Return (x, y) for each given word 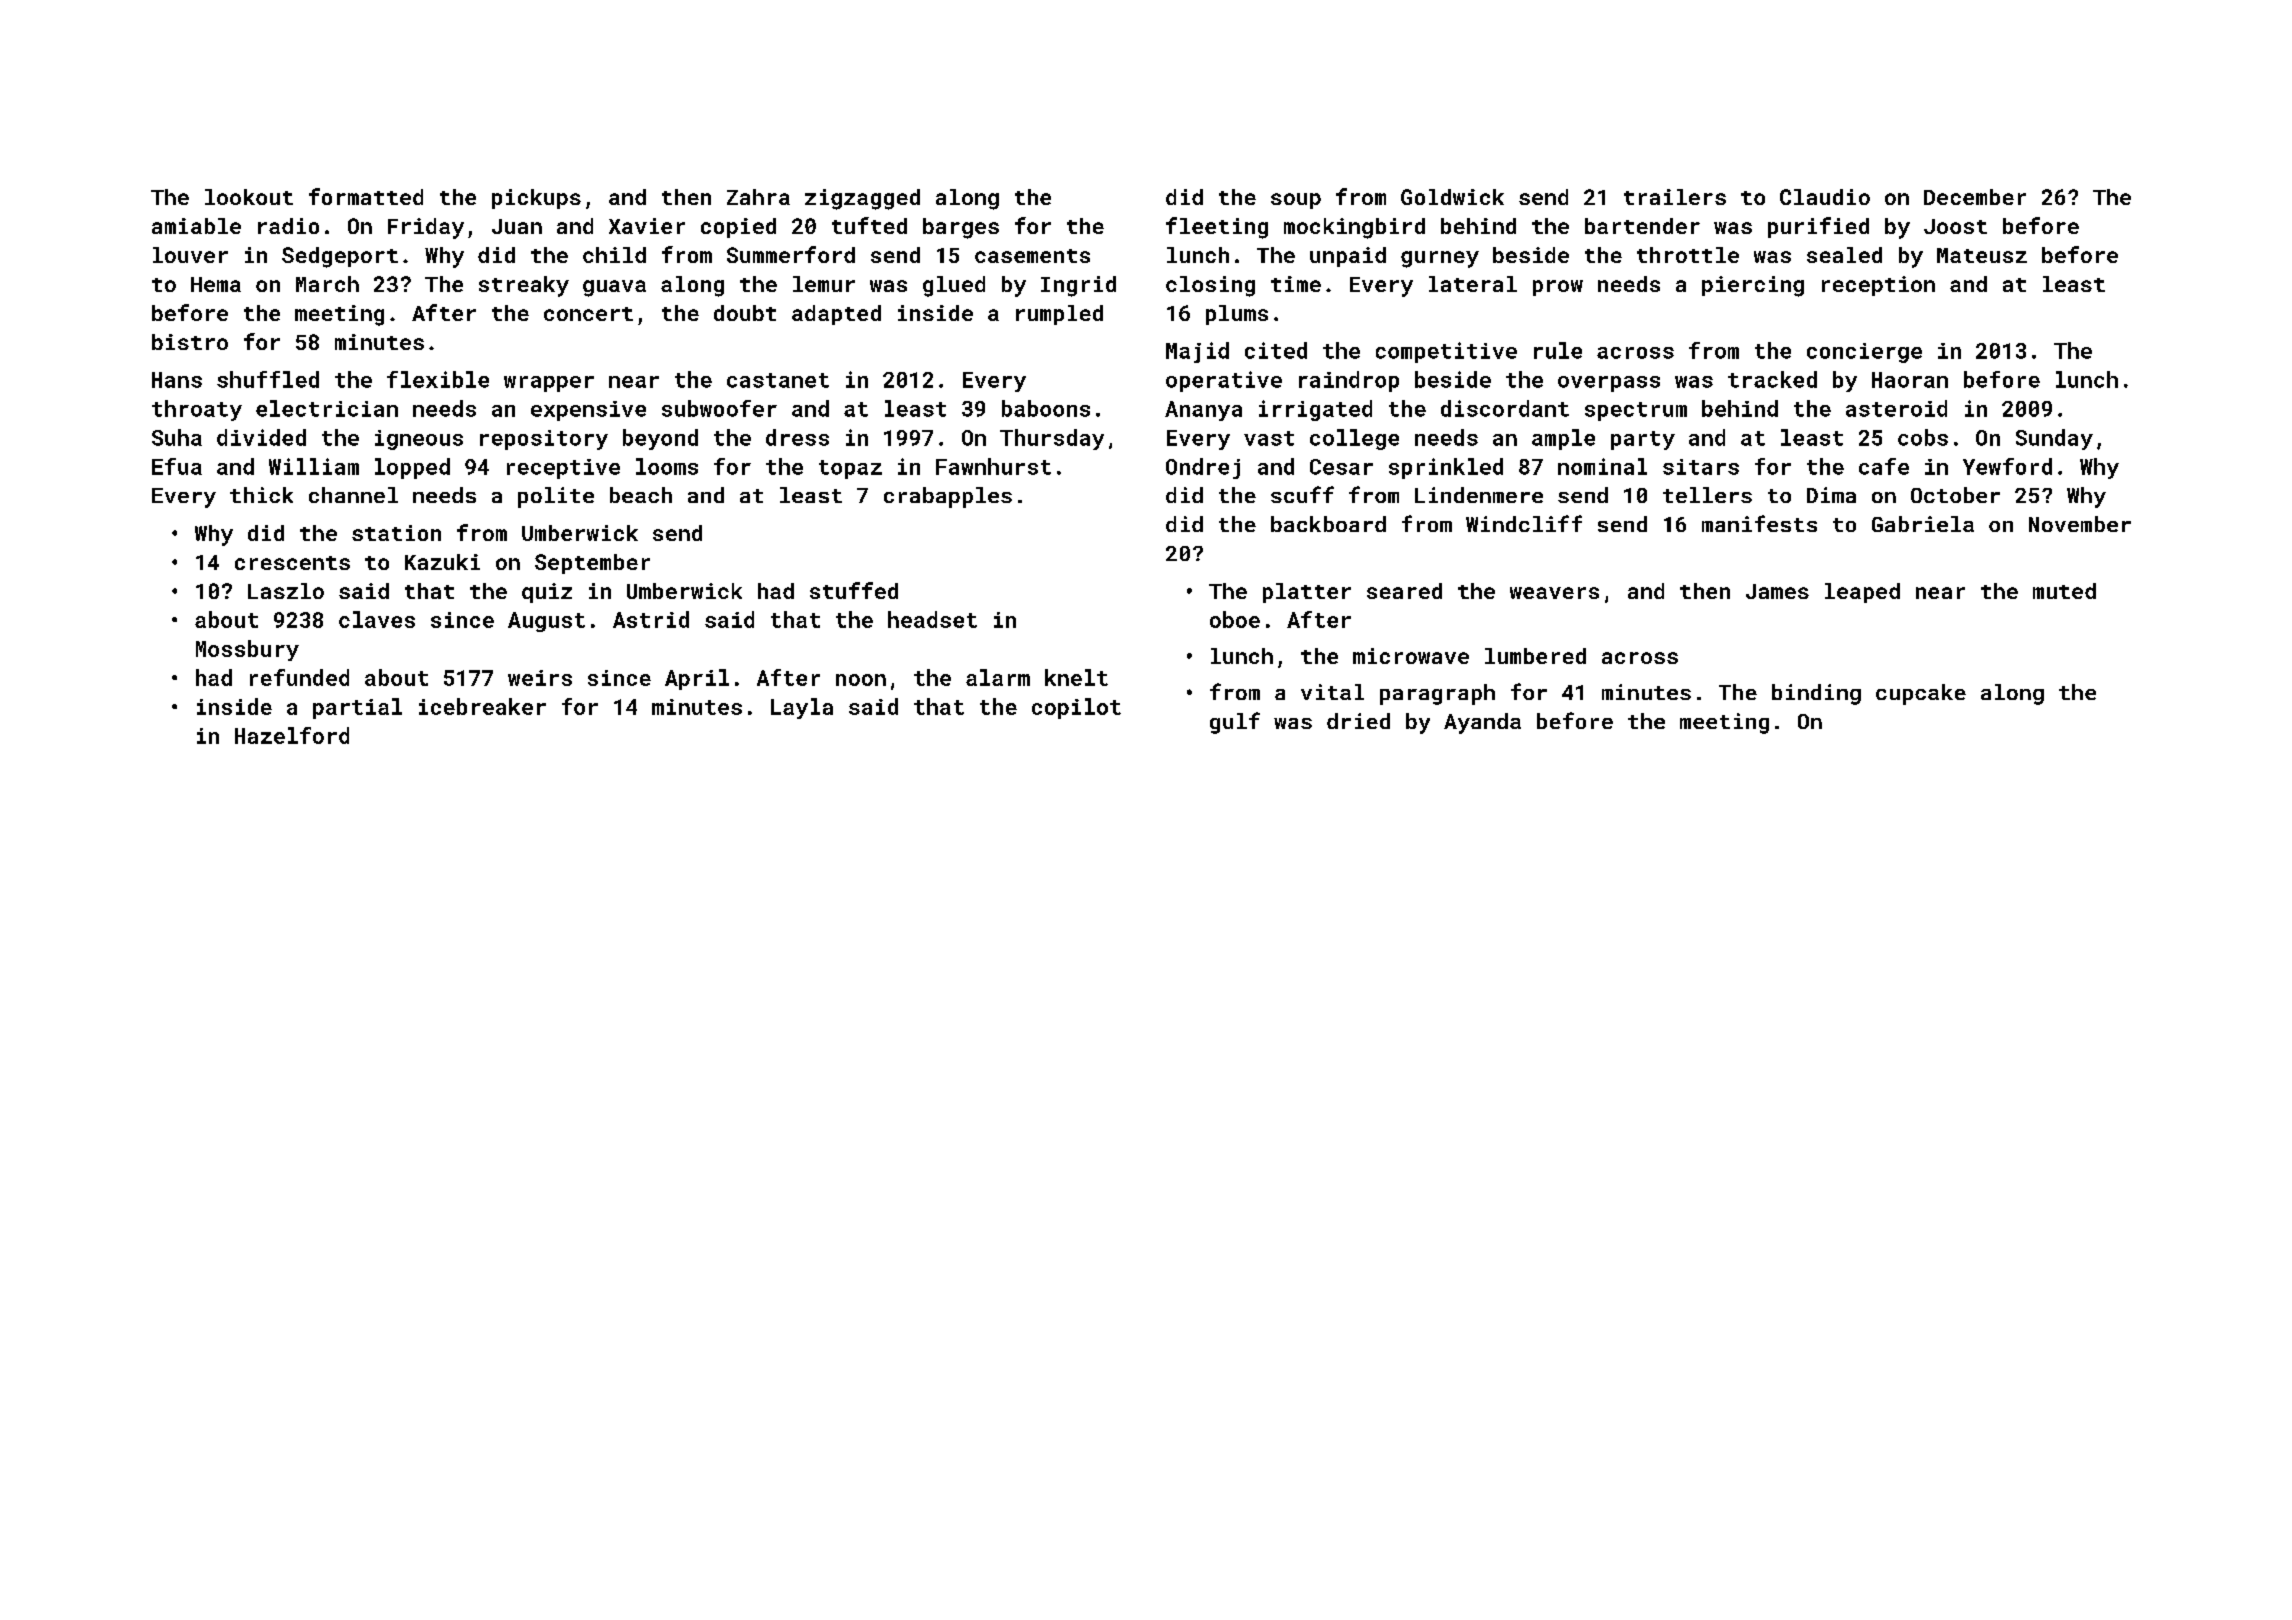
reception (1878, 286)
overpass (1609, 384)
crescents (292, 563)
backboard (1328, 524)
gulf (1235, 723)
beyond (660, 439)
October (1955, 495)
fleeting (1217, 228)
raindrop (1349, 381)
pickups (536, 199)
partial (357, 708)
